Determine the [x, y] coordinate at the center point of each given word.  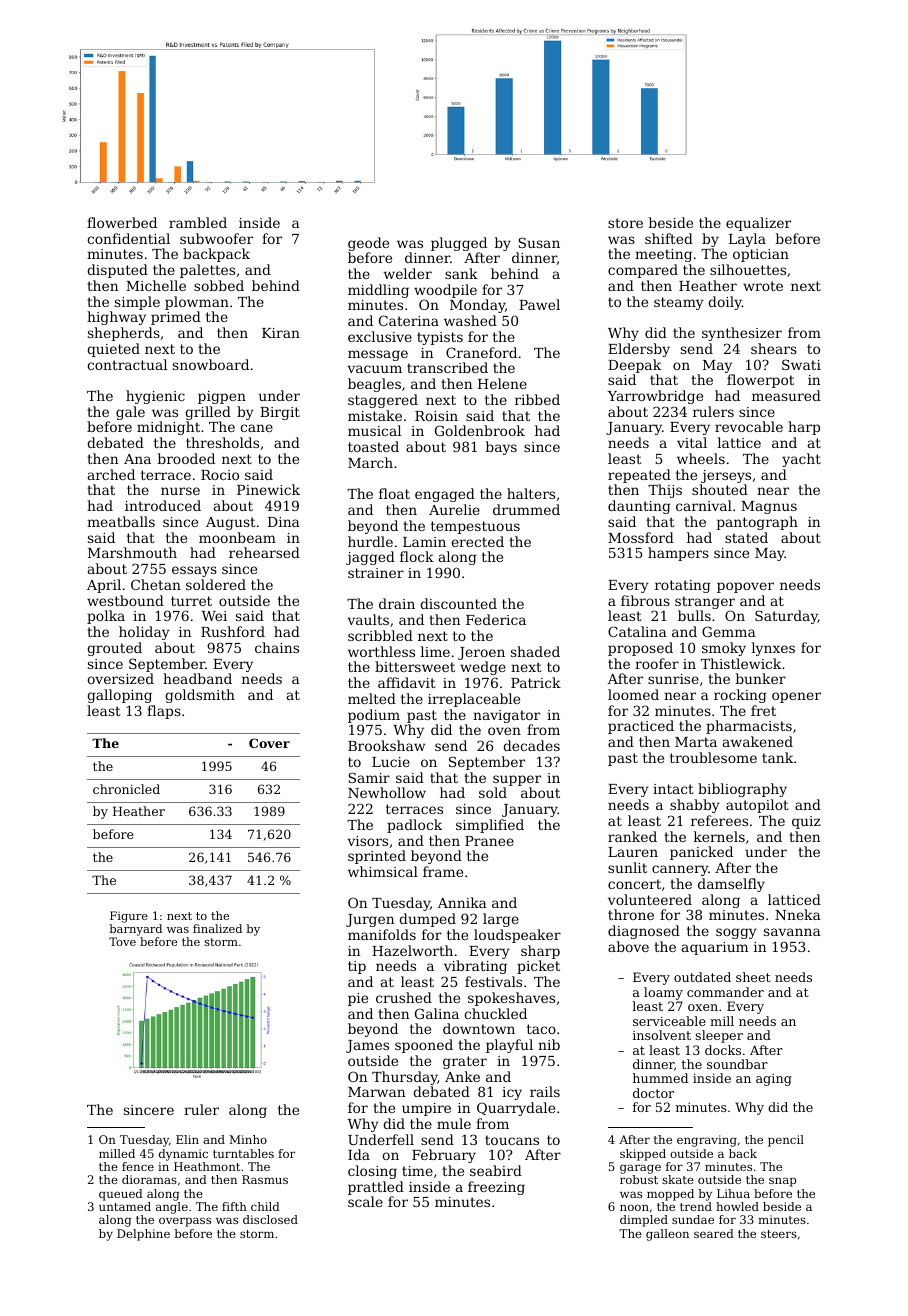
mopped [670, 1195]
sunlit [627, 867]
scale [365, 1201]
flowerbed [122, 222]
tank [777, 757]
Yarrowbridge [655, 397]
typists [440, 338]
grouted [114, 649]
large [501, 920]
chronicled [126, 789]
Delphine [143, 1235]
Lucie [391, 762]
